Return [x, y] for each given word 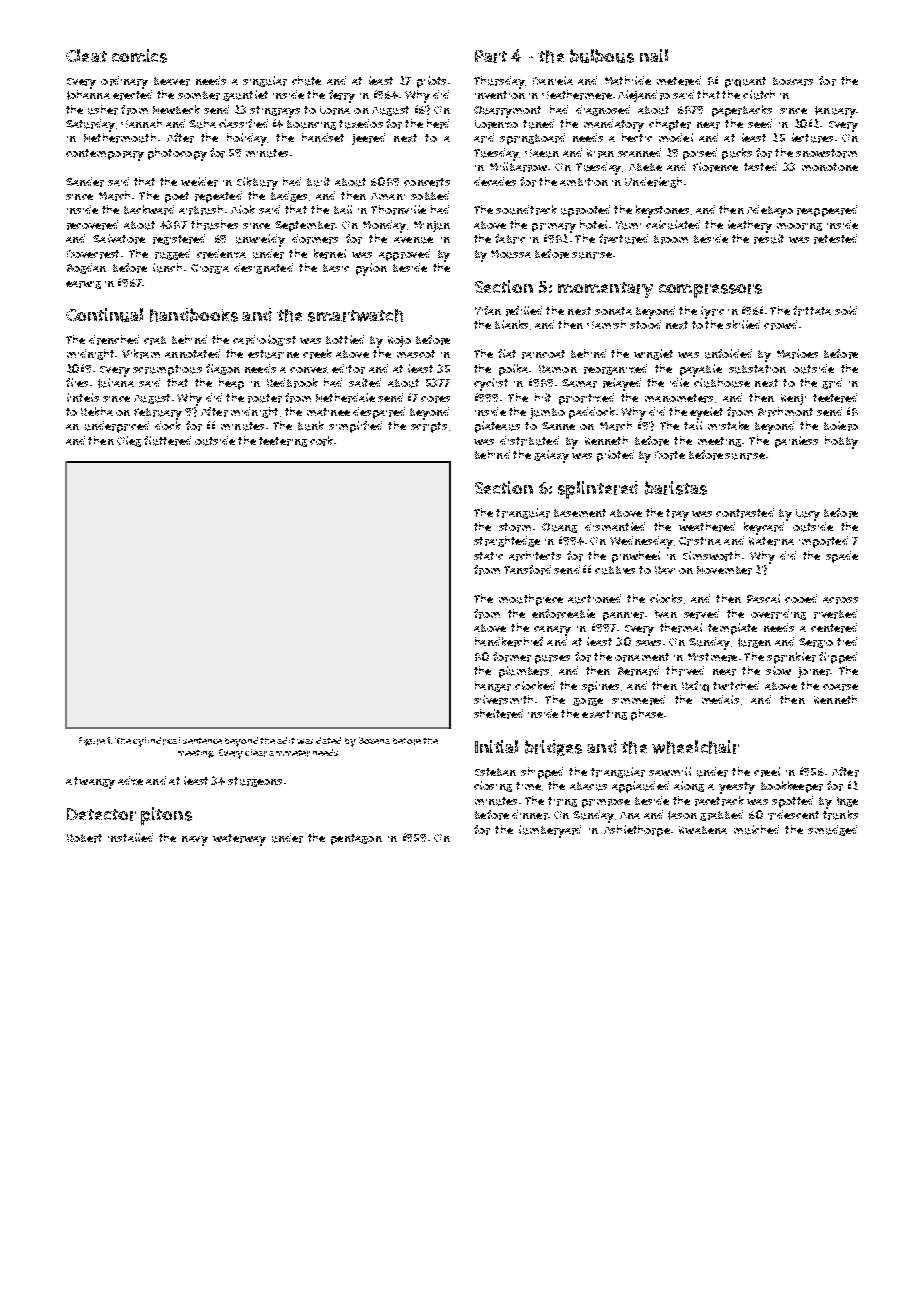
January [835, 112]
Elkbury [257, 183]
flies [77, 382]
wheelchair [695, 747]
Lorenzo [496, 124]
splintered [598, 490]
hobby [841, 442]
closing [493, 786]
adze [130, 780]
